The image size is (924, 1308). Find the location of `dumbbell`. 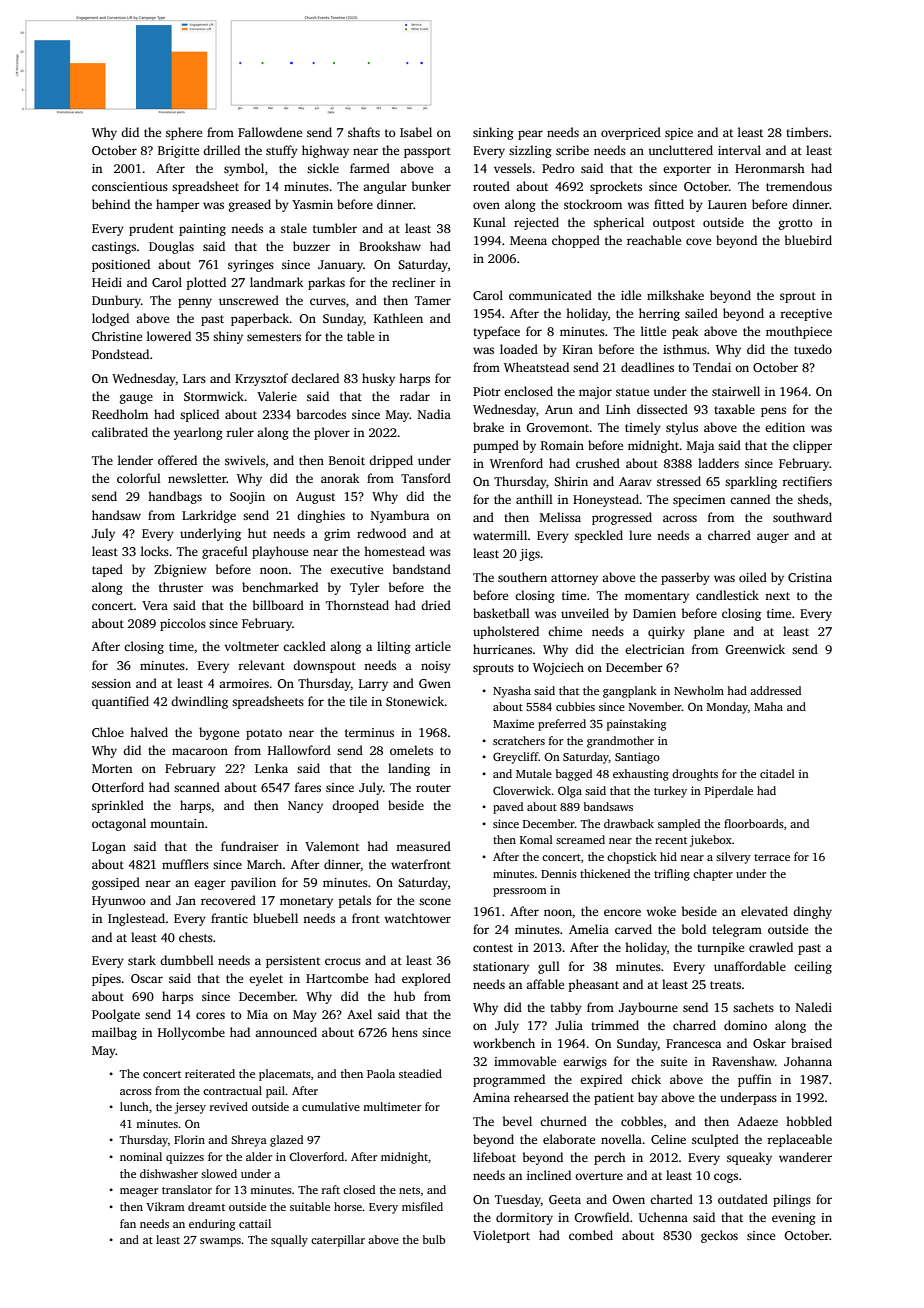

dumbbell is located at coordinates (187, 960).
